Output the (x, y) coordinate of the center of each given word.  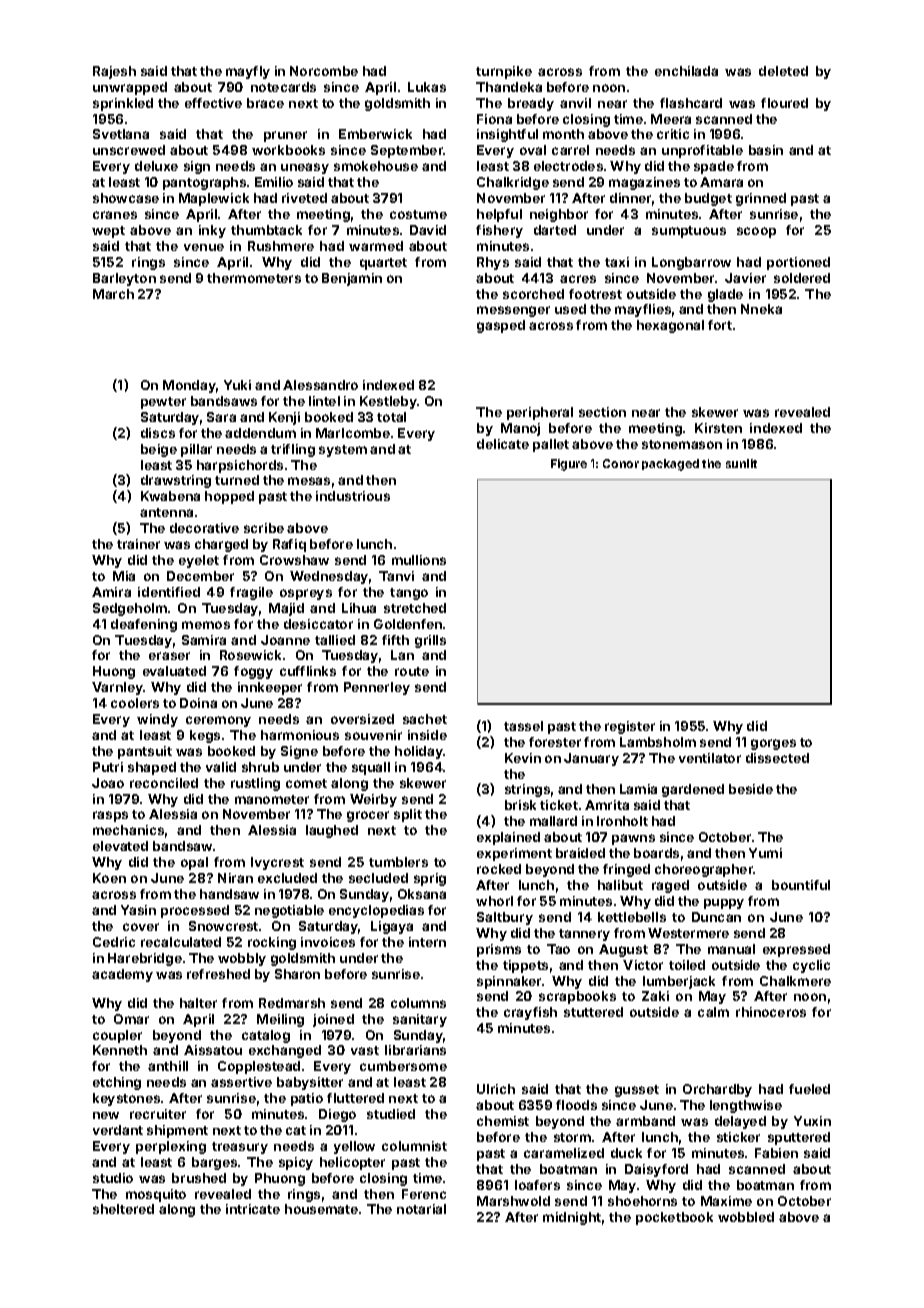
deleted (783, 71)
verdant (118, 1130)
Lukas (427, 87)
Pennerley (377, 688)
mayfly (248, 72)
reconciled (164, 783)
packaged (670, 465)
